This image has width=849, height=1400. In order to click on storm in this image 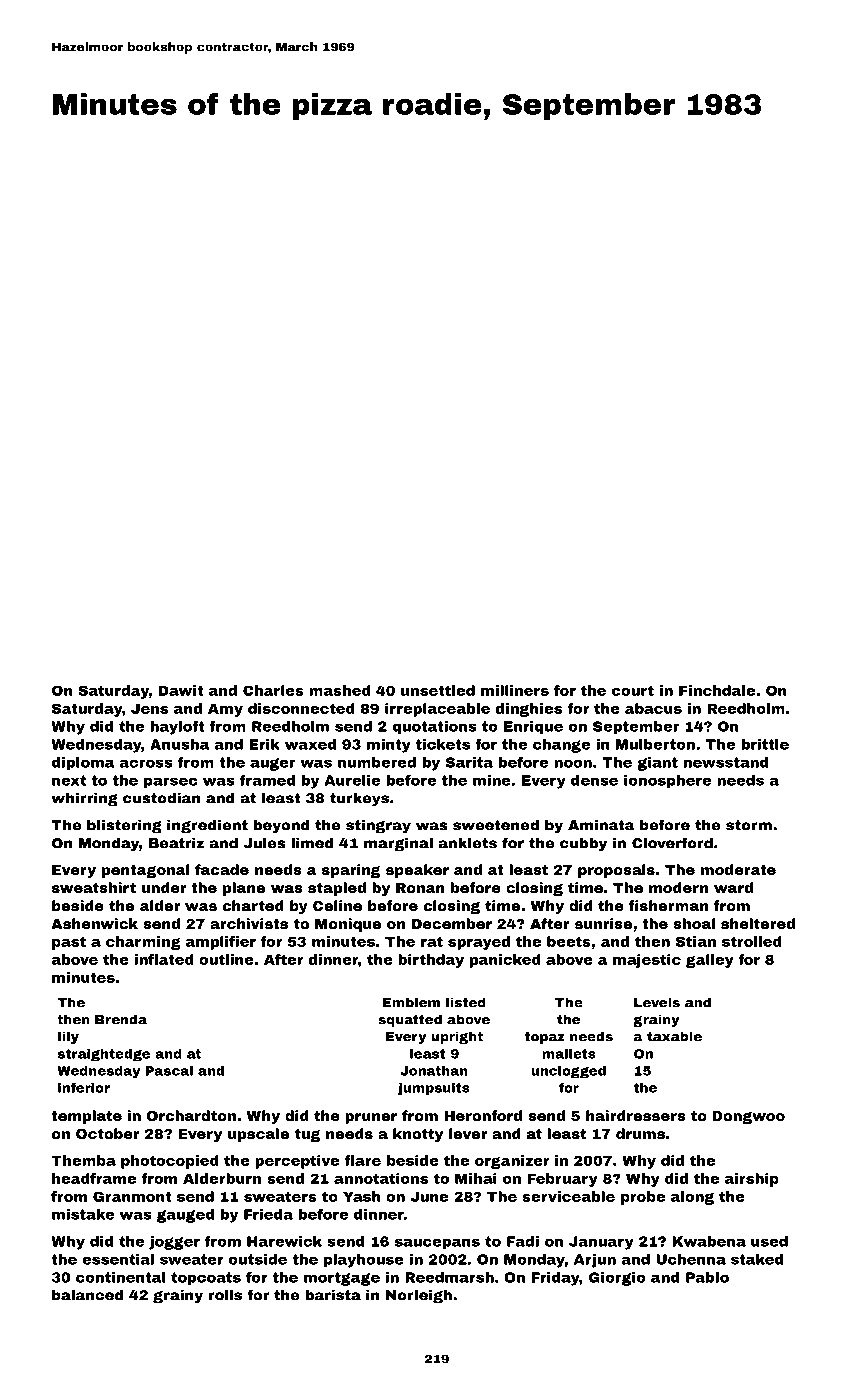, I will do `click(749, 825)`.
